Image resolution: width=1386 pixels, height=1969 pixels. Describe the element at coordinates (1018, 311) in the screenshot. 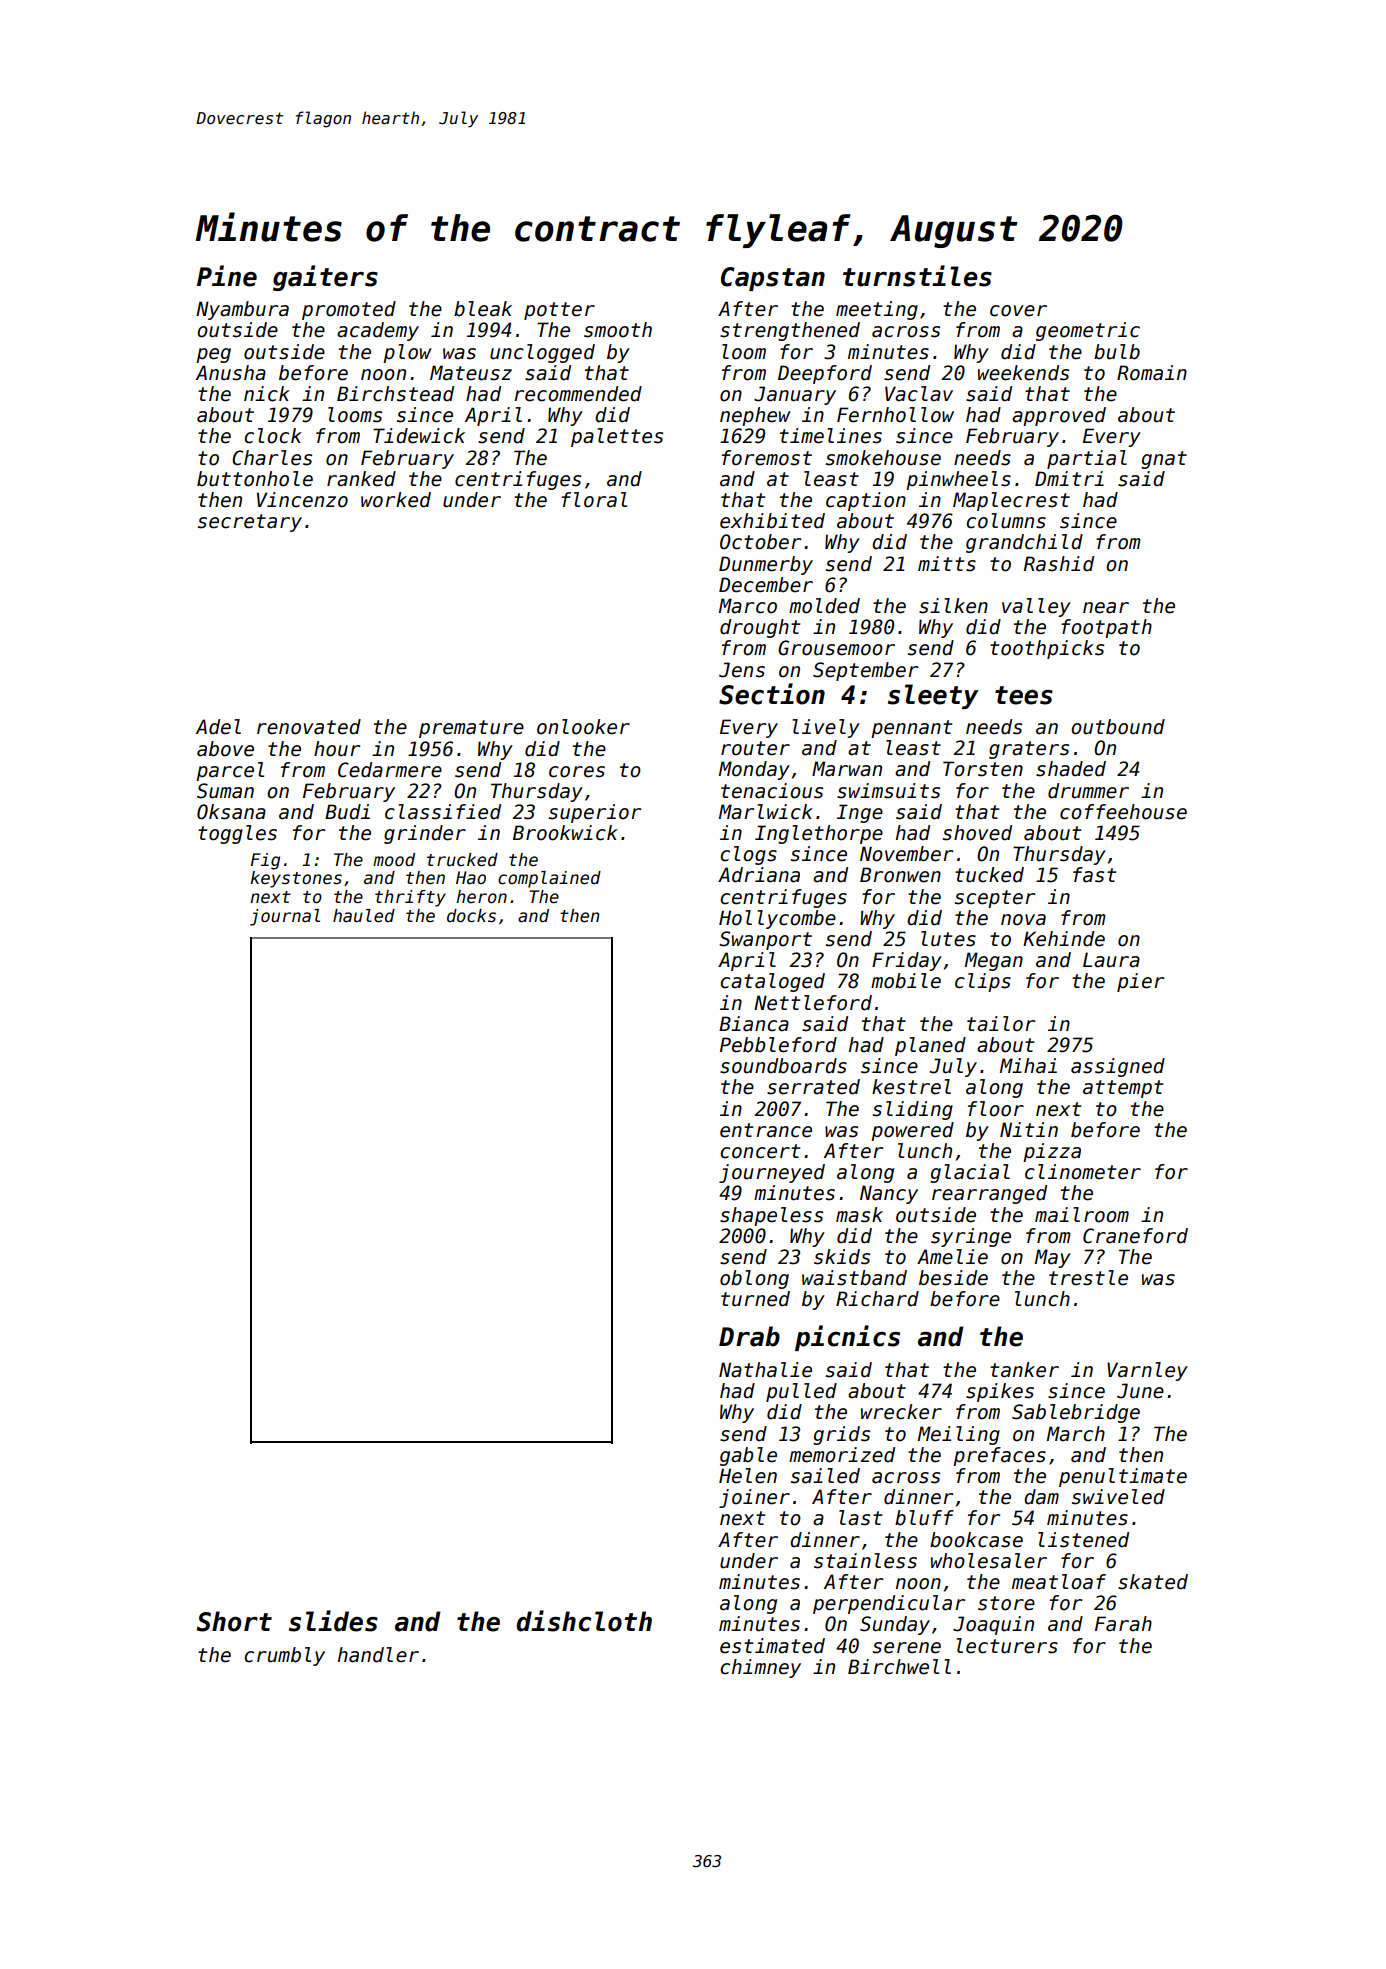

I see `cover` at that location.
